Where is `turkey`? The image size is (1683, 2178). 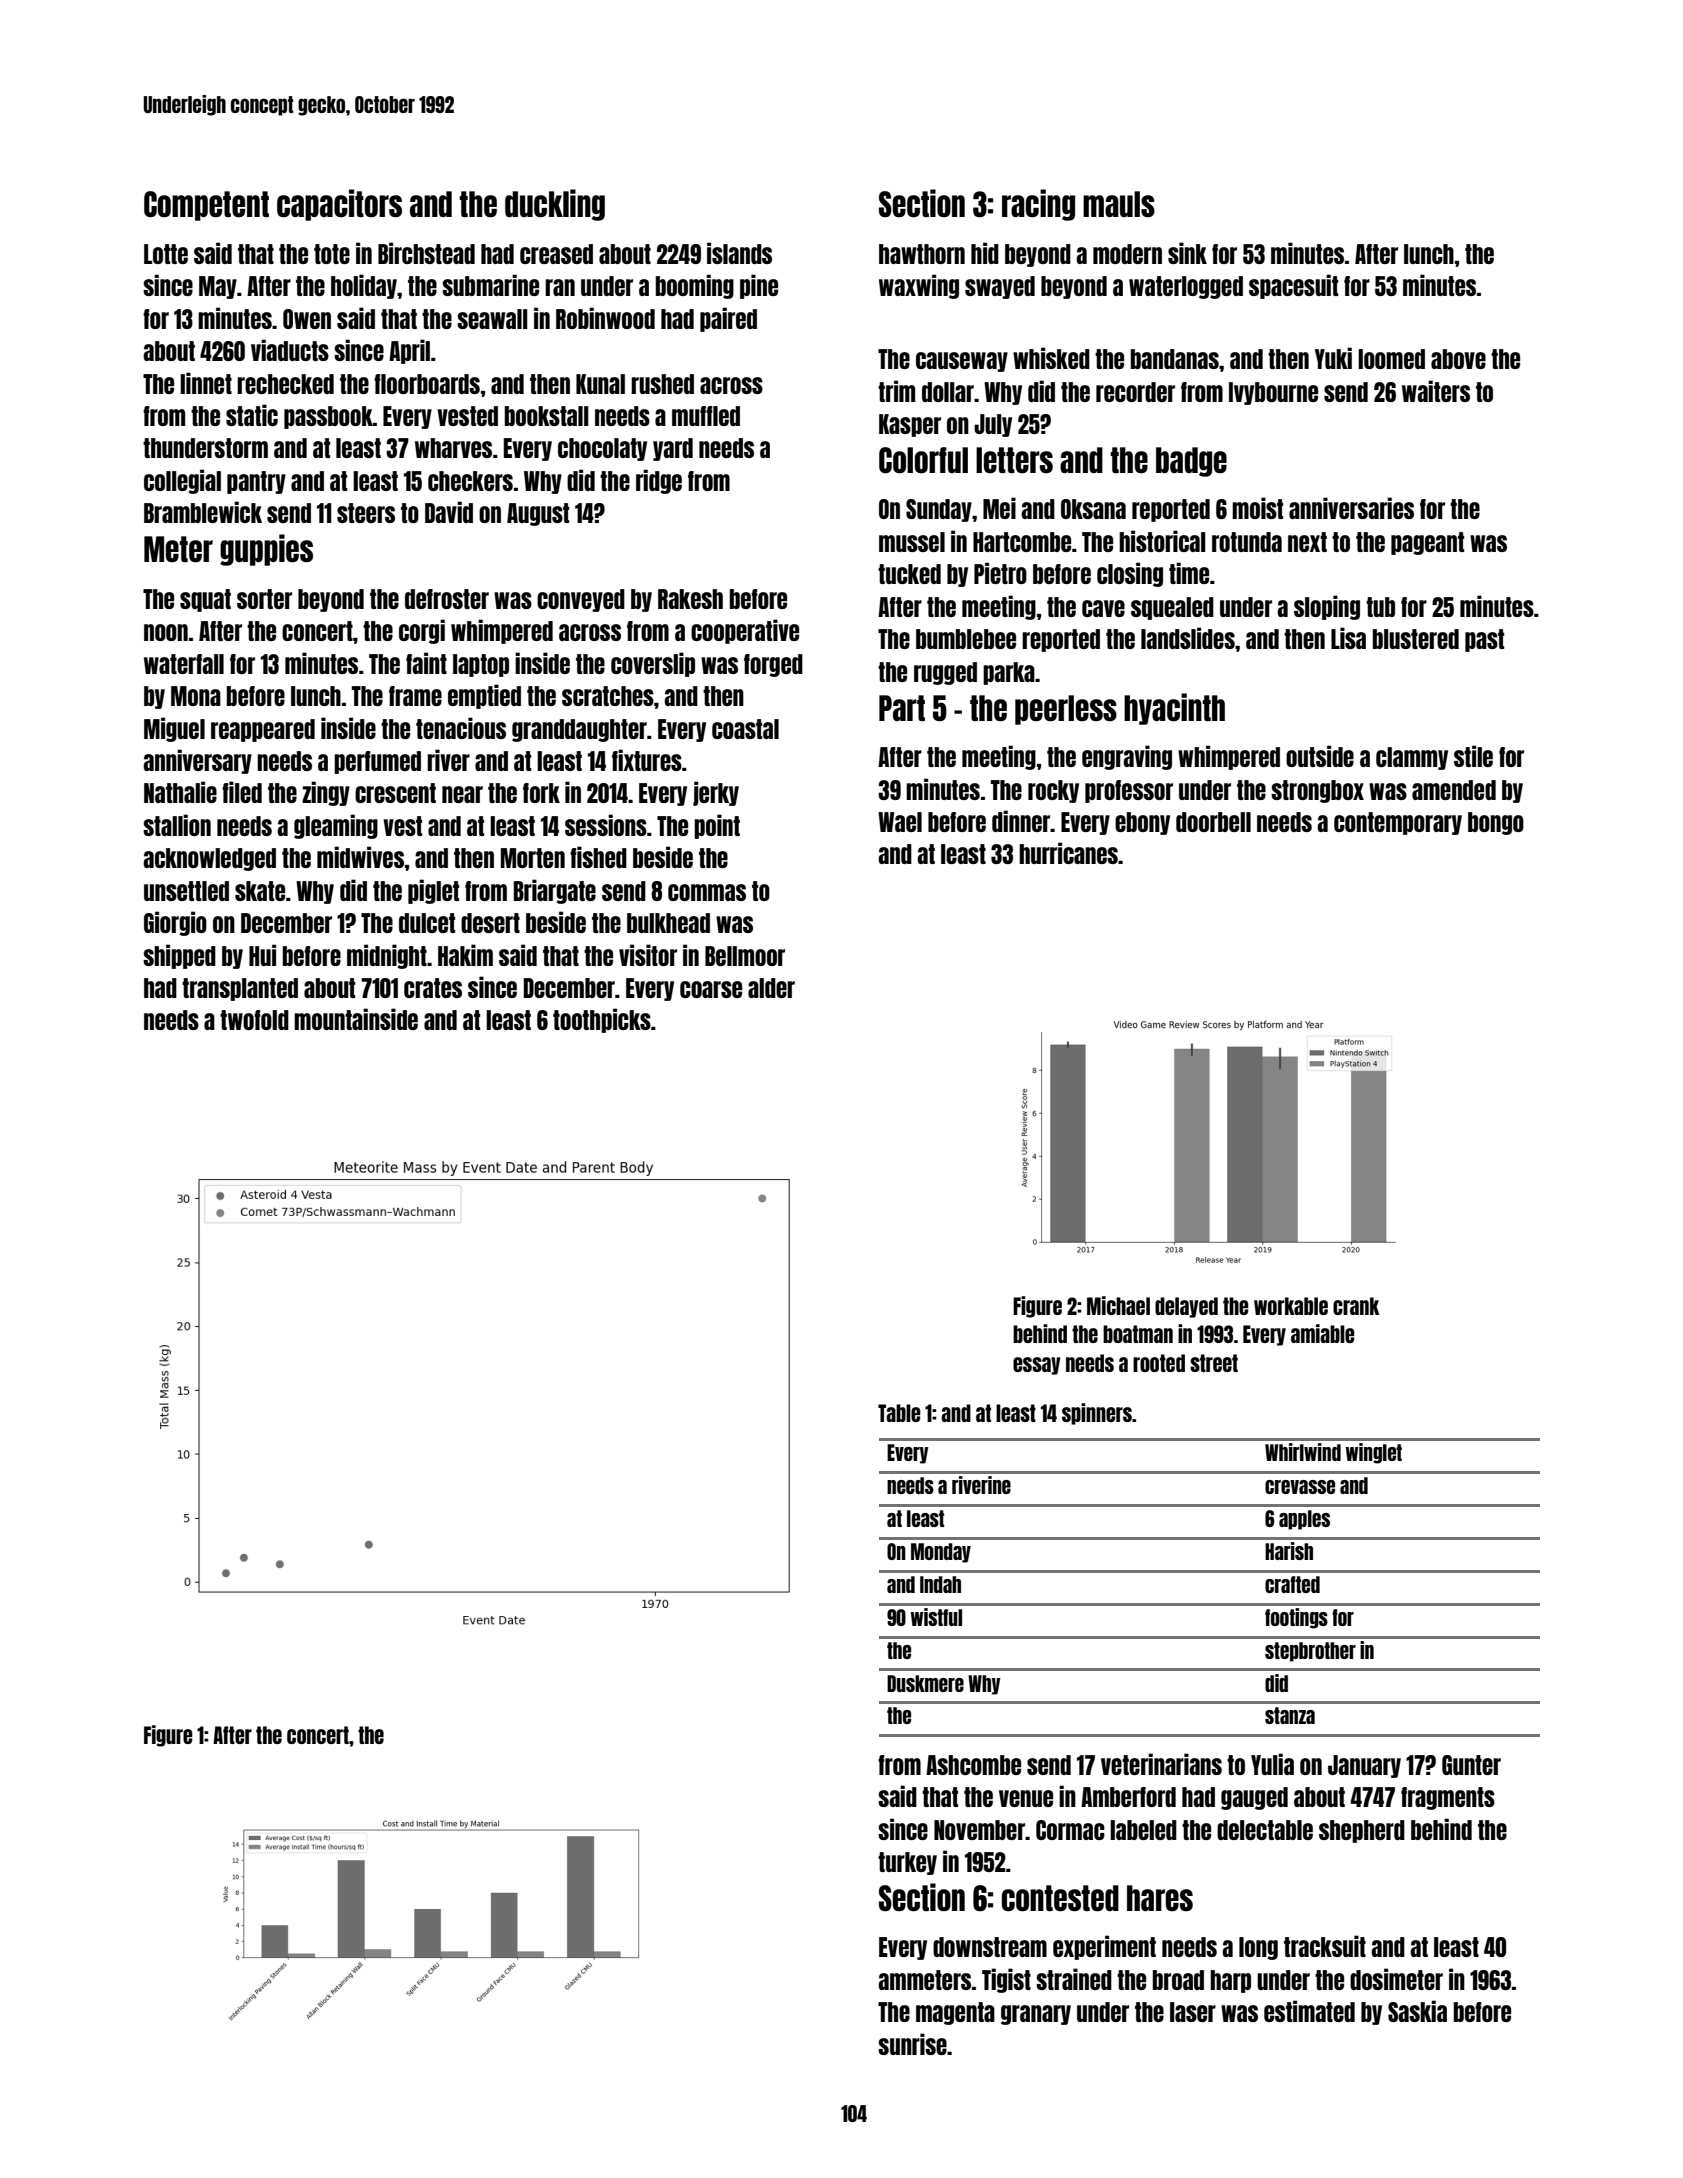 turkey is located at coordinates (907, 1863).
